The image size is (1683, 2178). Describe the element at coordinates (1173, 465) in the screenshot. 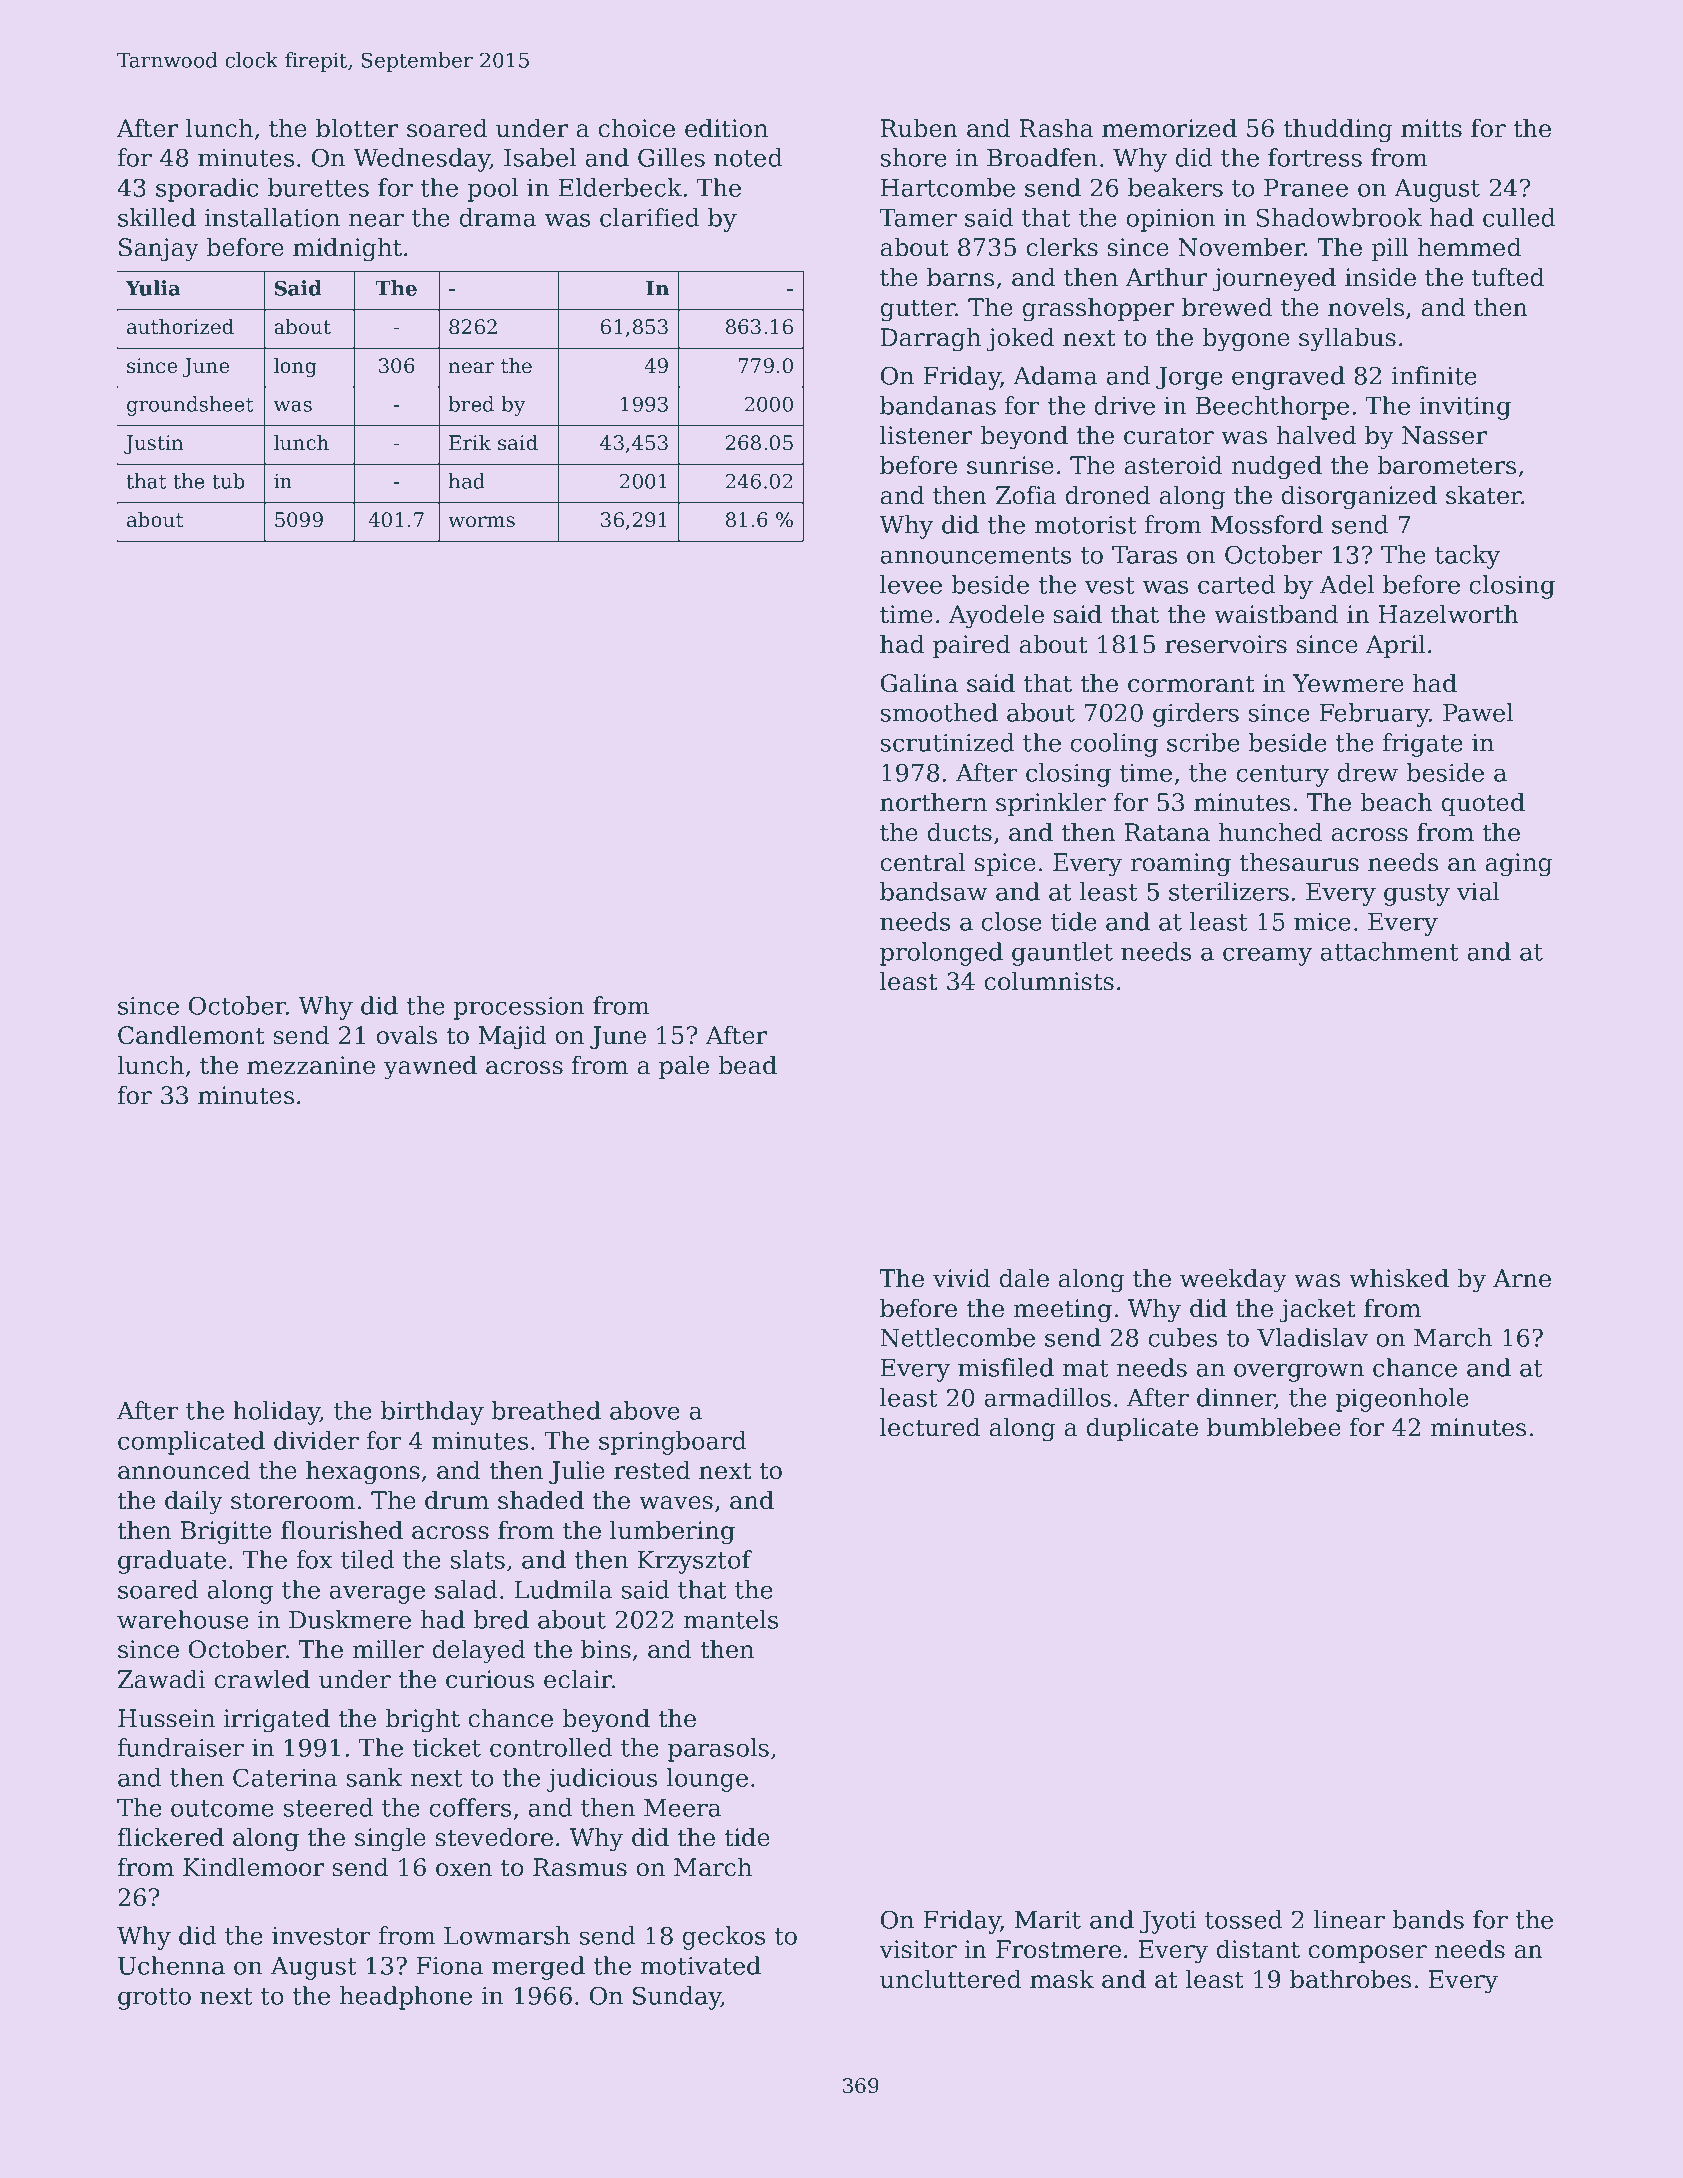

I see `asteroid` at that location.
